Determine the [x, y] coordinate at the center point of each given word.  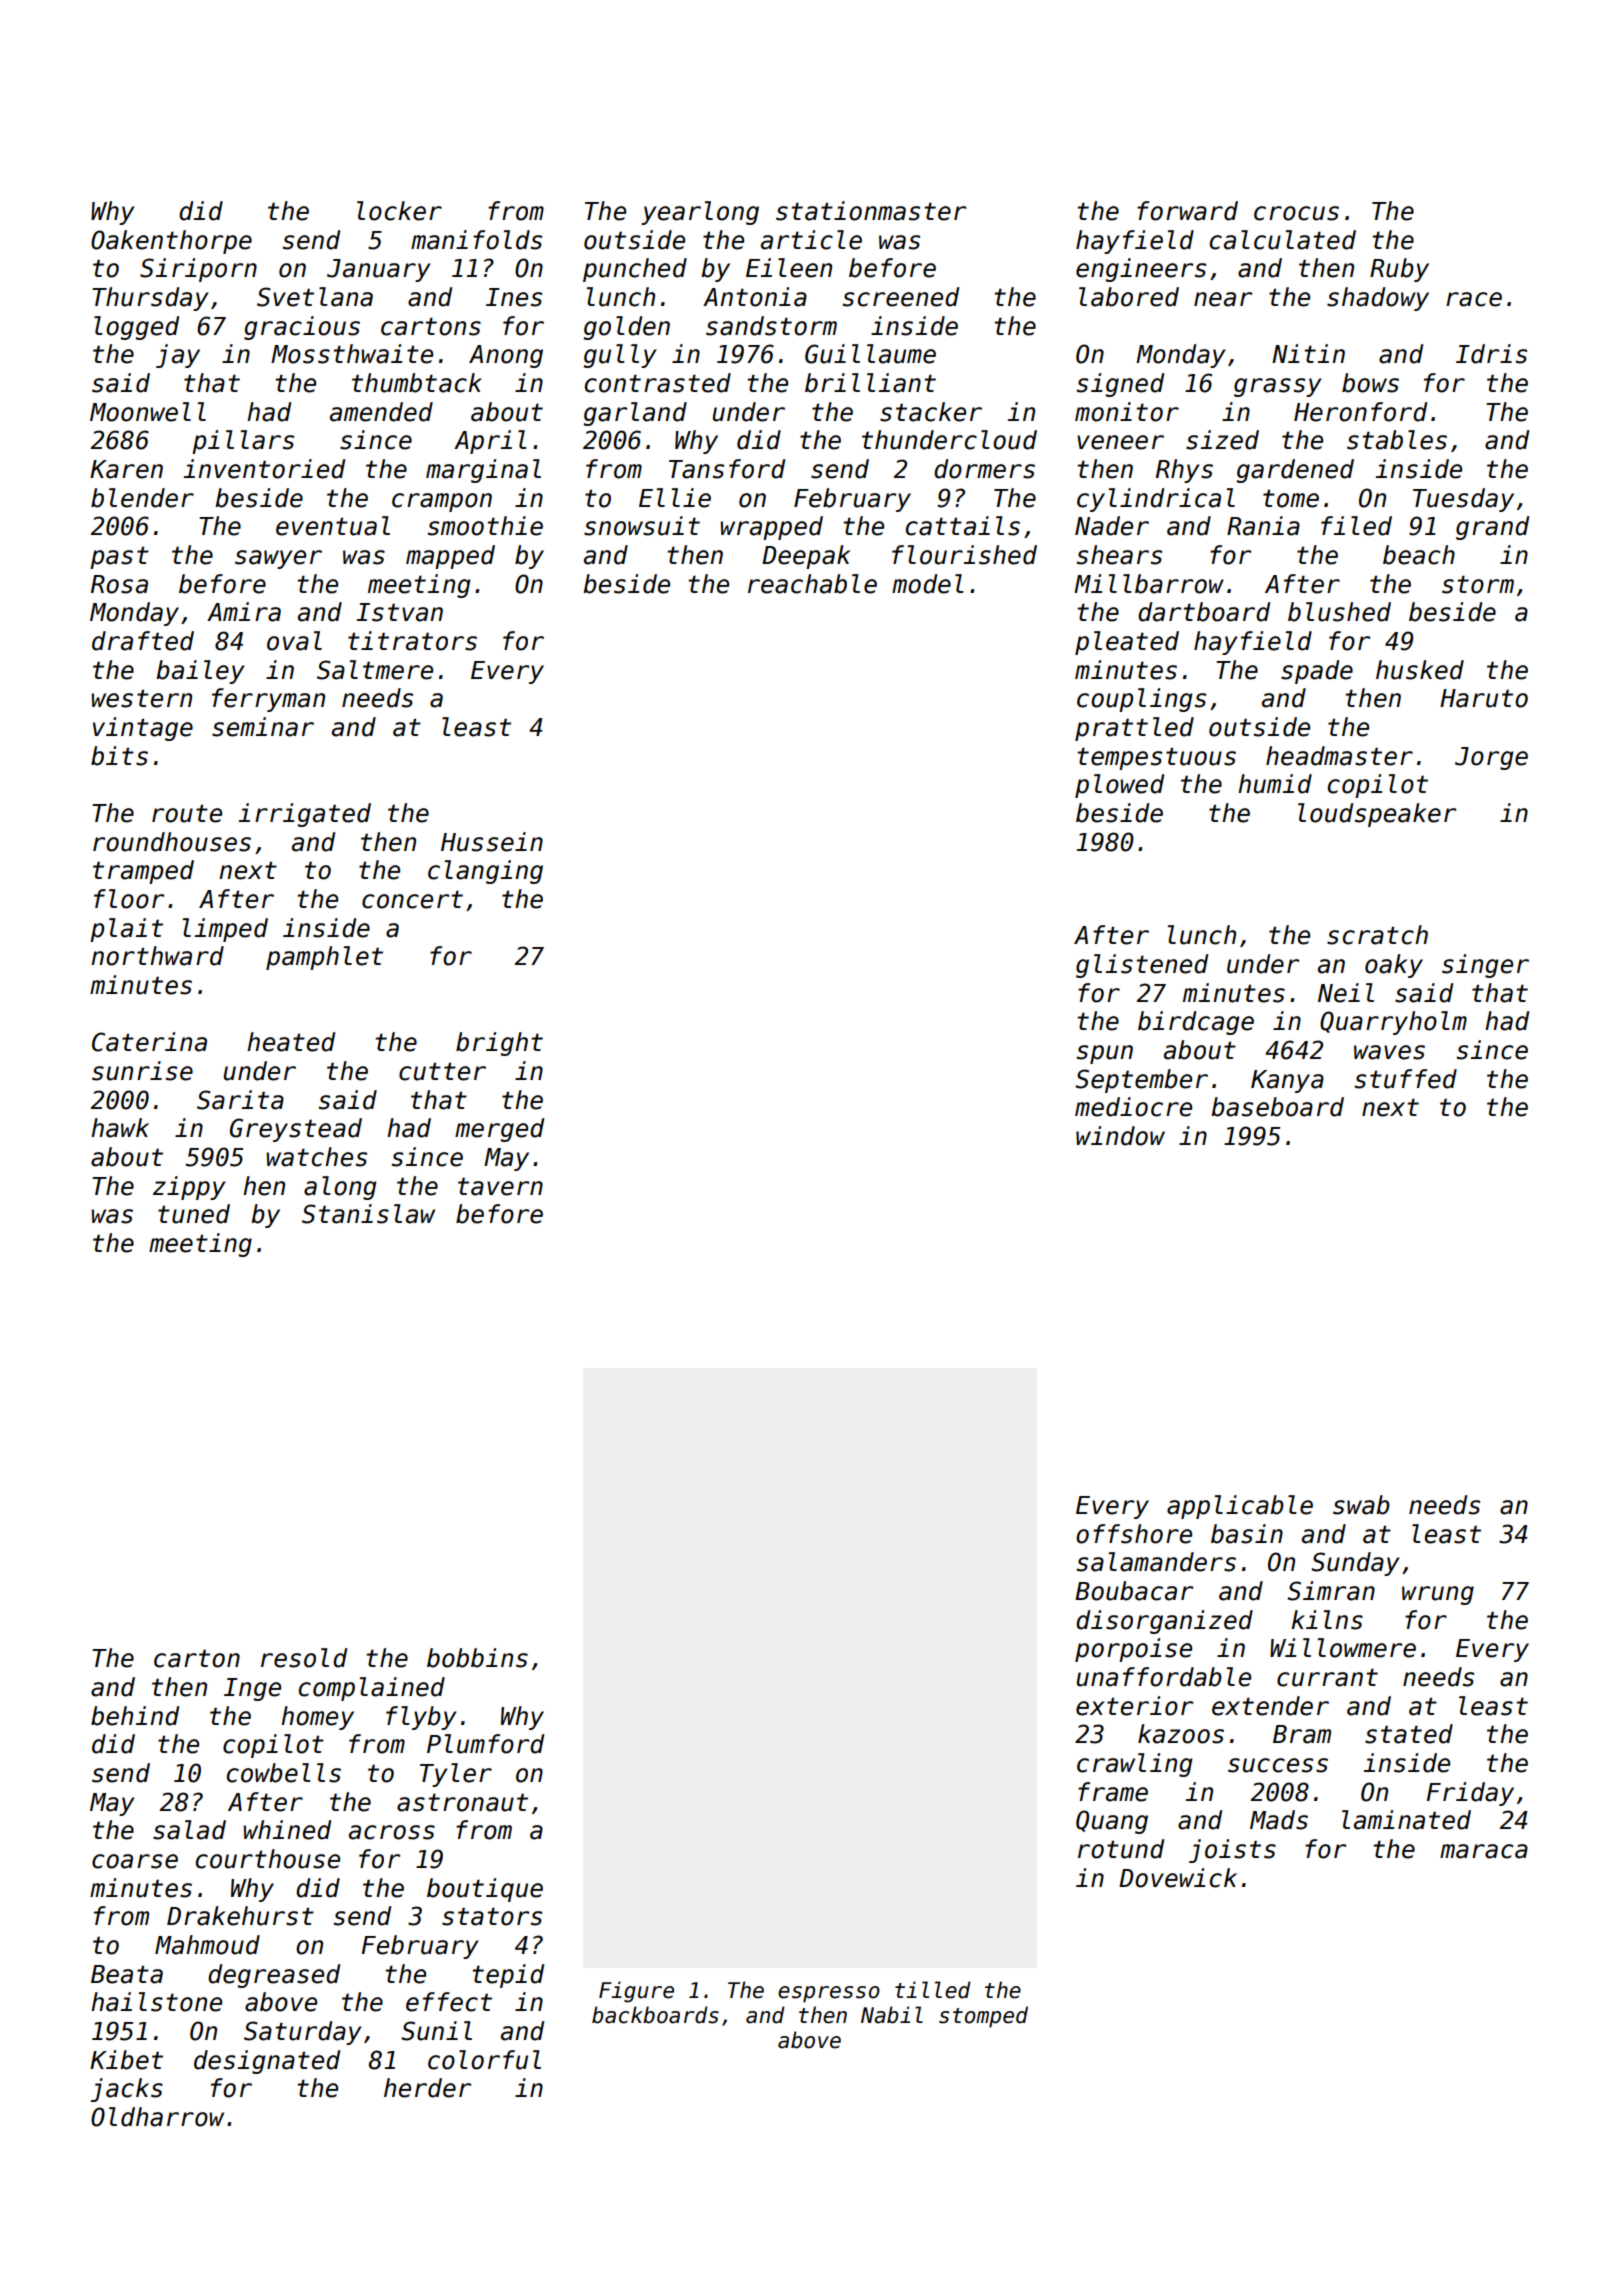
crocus [1296, 213]
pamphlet [324, 958]
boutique [485, 1890]
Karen [126, 469]
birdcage [1196, 1023]
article [811, 240]
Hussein [492, 842]
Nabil [892, 2015]
